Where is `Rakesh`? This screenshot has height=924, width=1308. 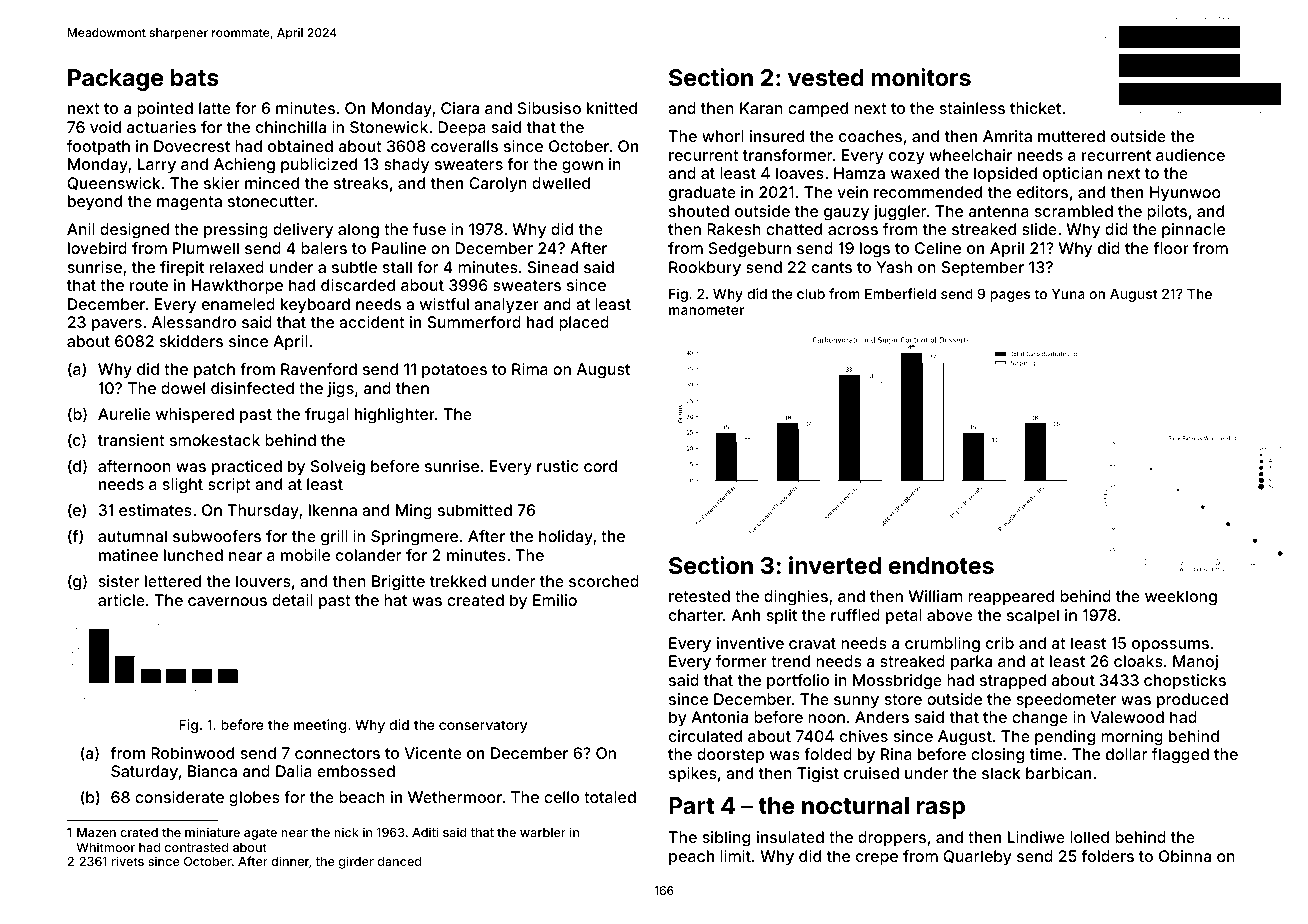
Rakesh is located at coordinates (734, 229).
